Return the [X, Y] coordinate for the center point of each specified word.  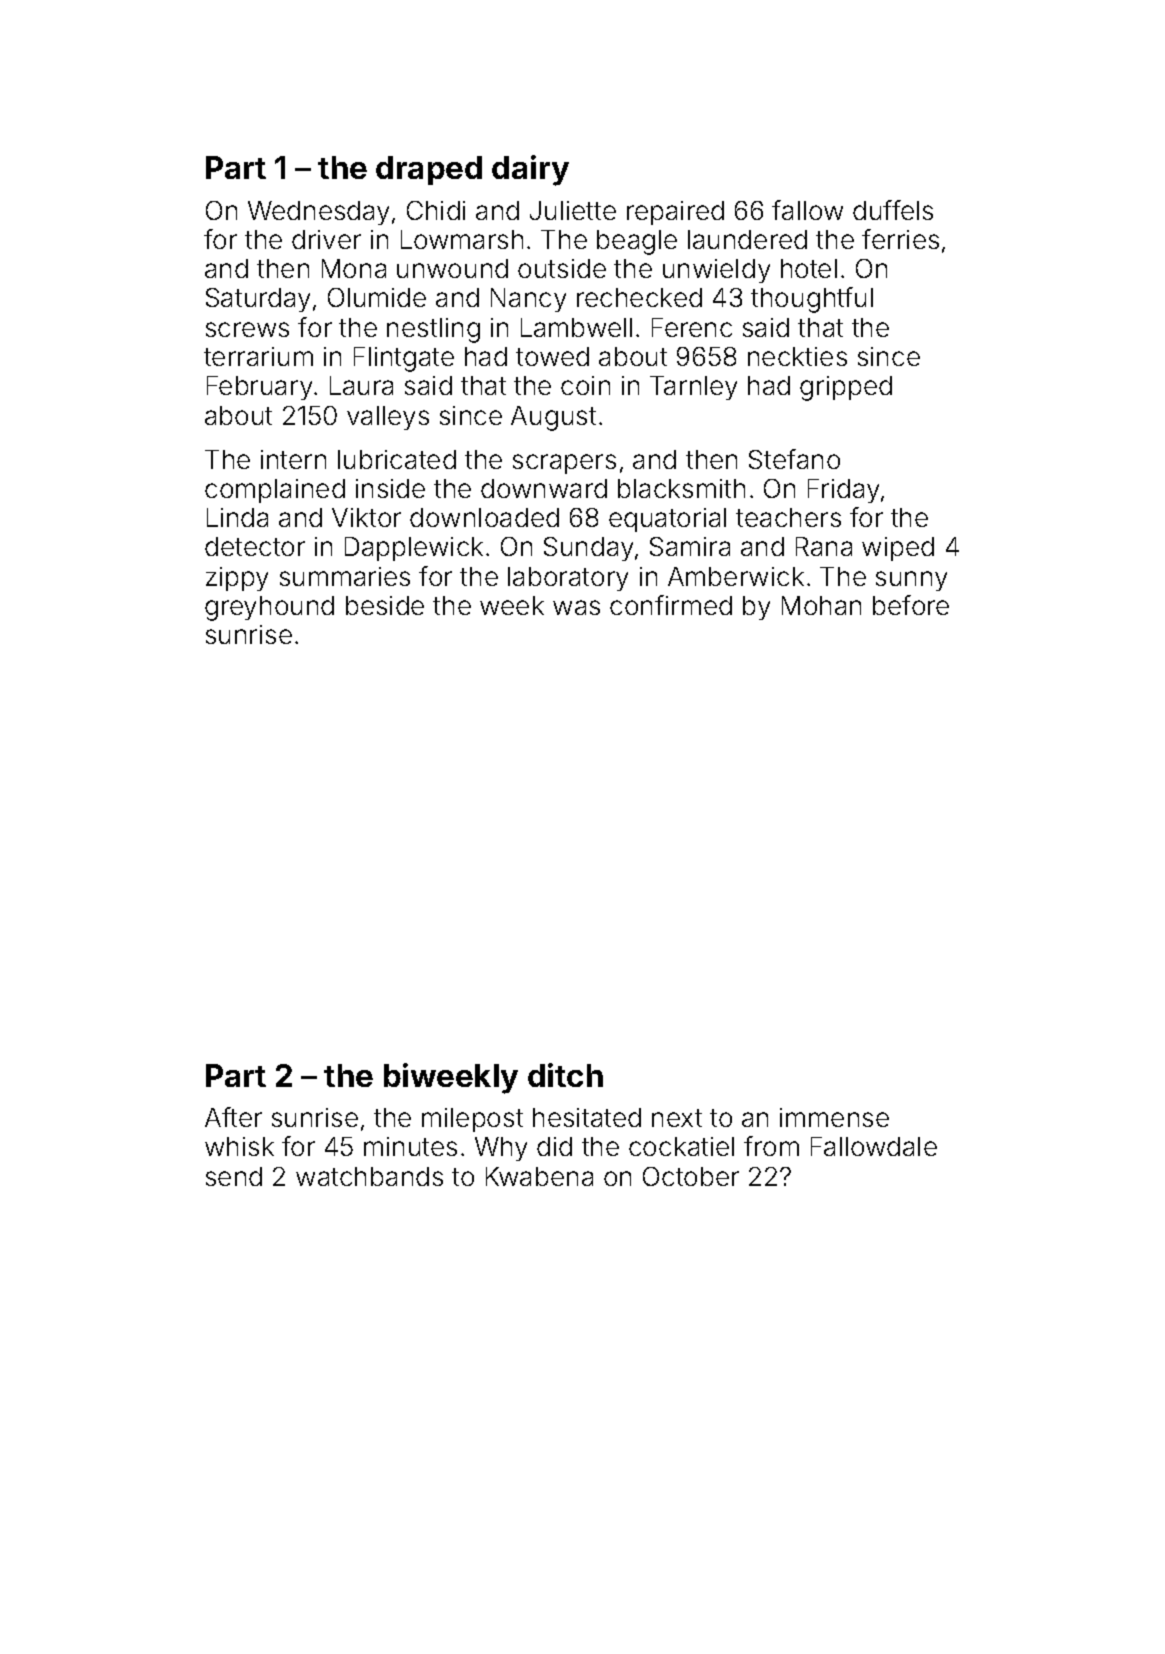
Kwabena [539, 1176]
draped [429, 170]
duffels [893, 210]
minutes [410, 1146]
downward [544, 488]
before [911, 605]
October [691, 1176]
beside [385, 605]
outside [562, 268]
